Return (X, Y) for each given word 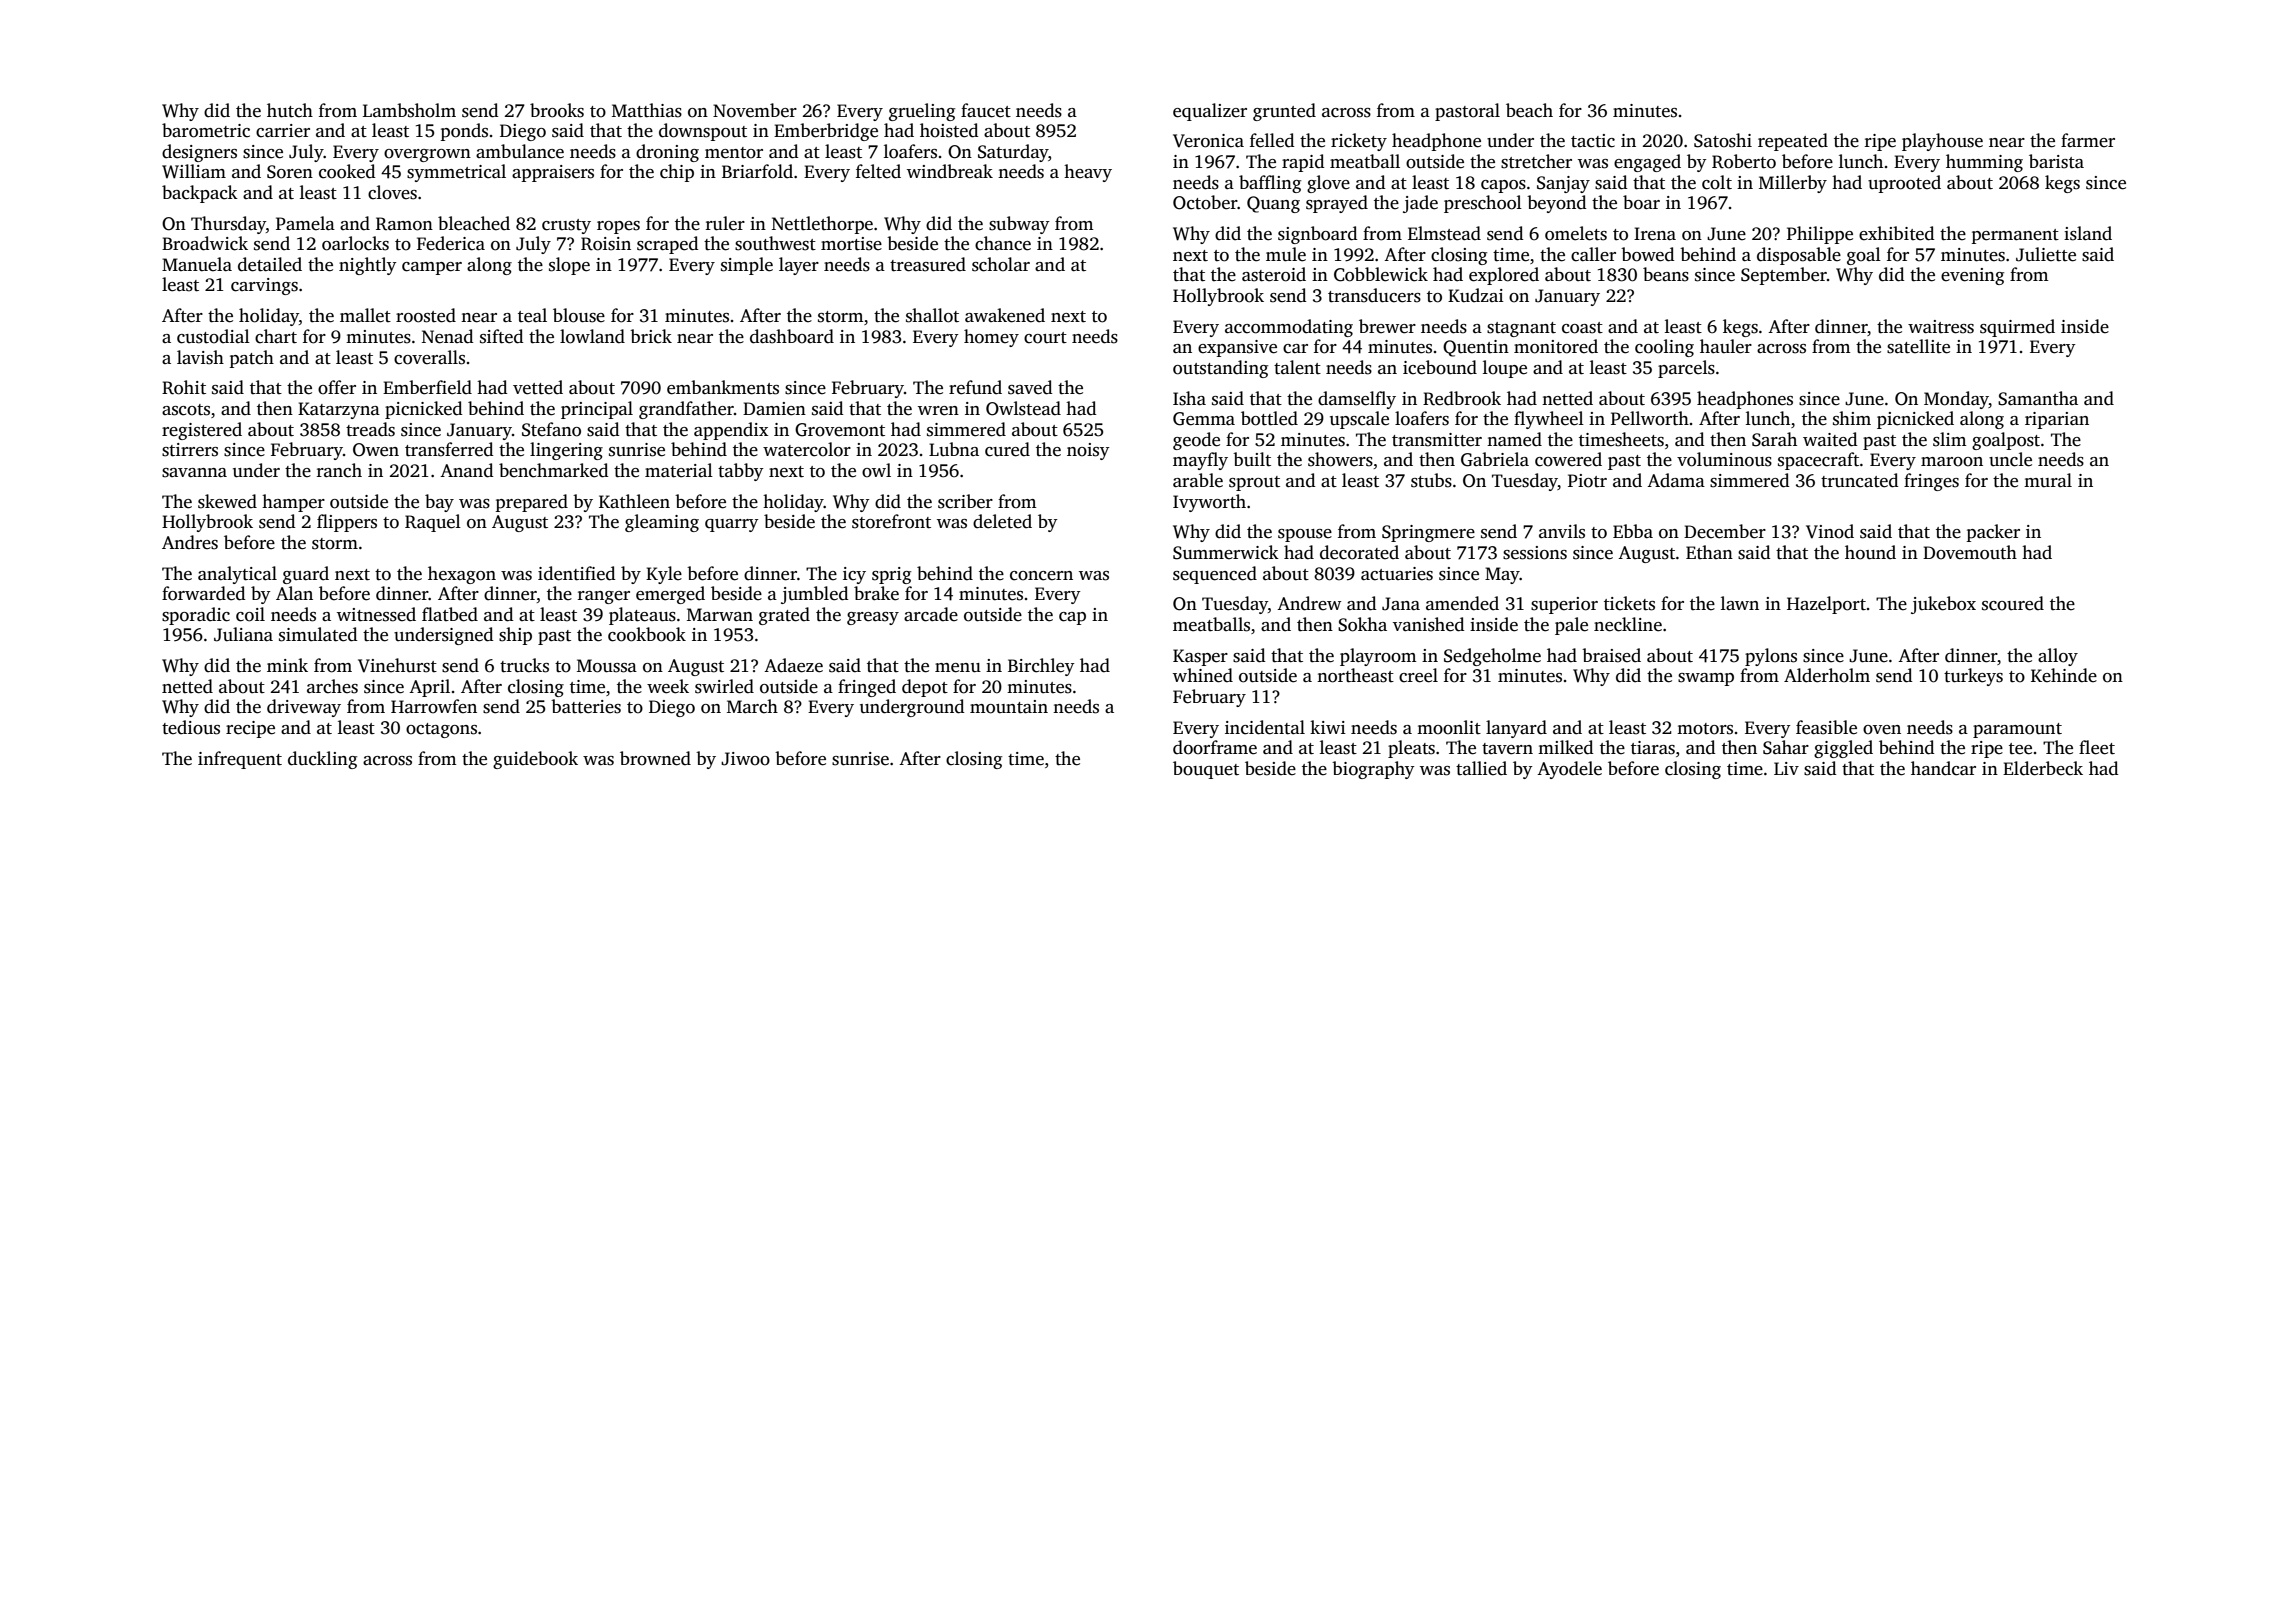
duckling (322, 760)
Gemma (1204, 419)
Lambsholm (409, 110)
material (679, 470)
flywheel (1549, 420)
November (755, 110)
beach (1529, 110)
